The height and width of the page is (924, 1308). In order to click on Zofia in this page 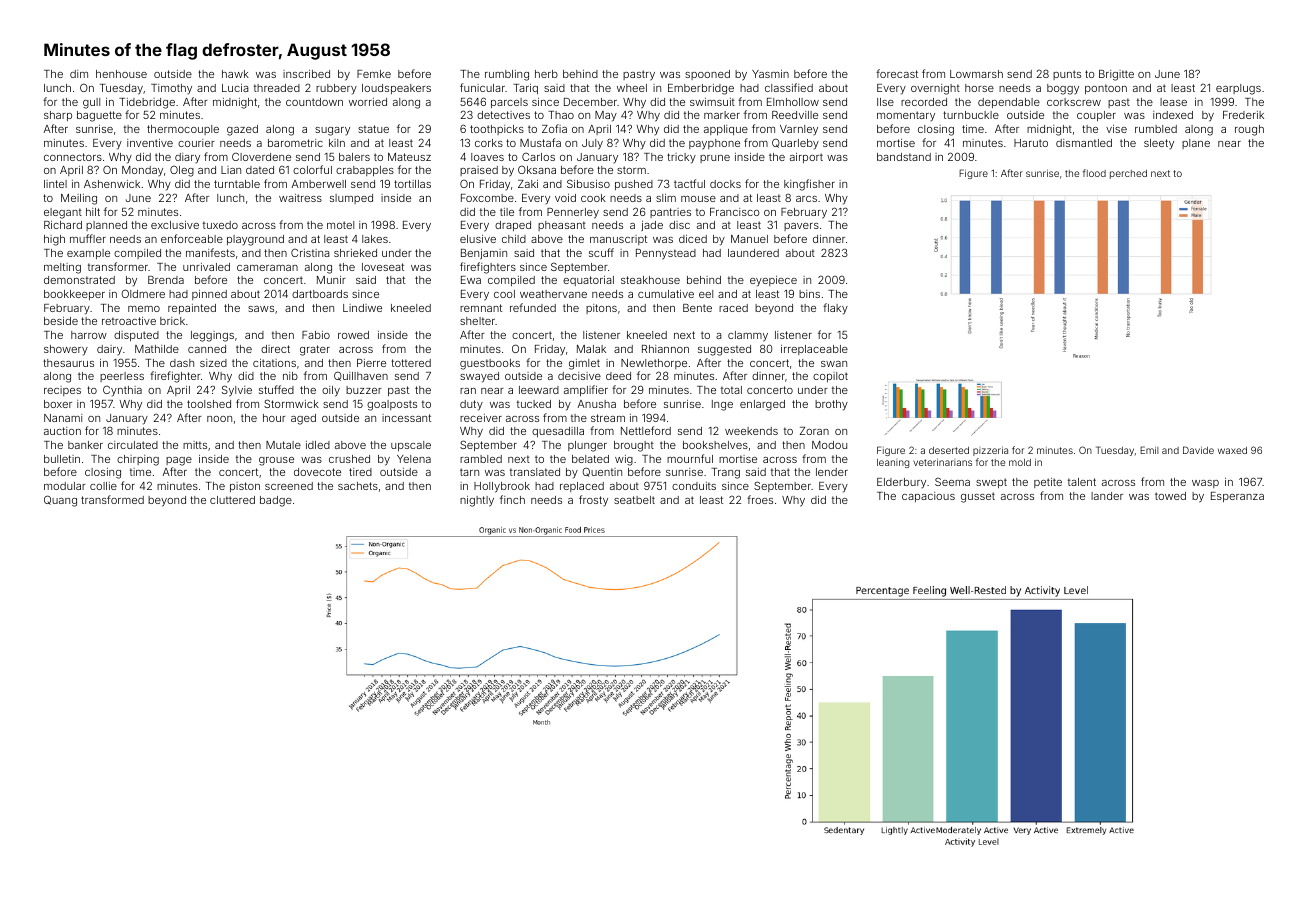, I will do `click(554, 128)`.
